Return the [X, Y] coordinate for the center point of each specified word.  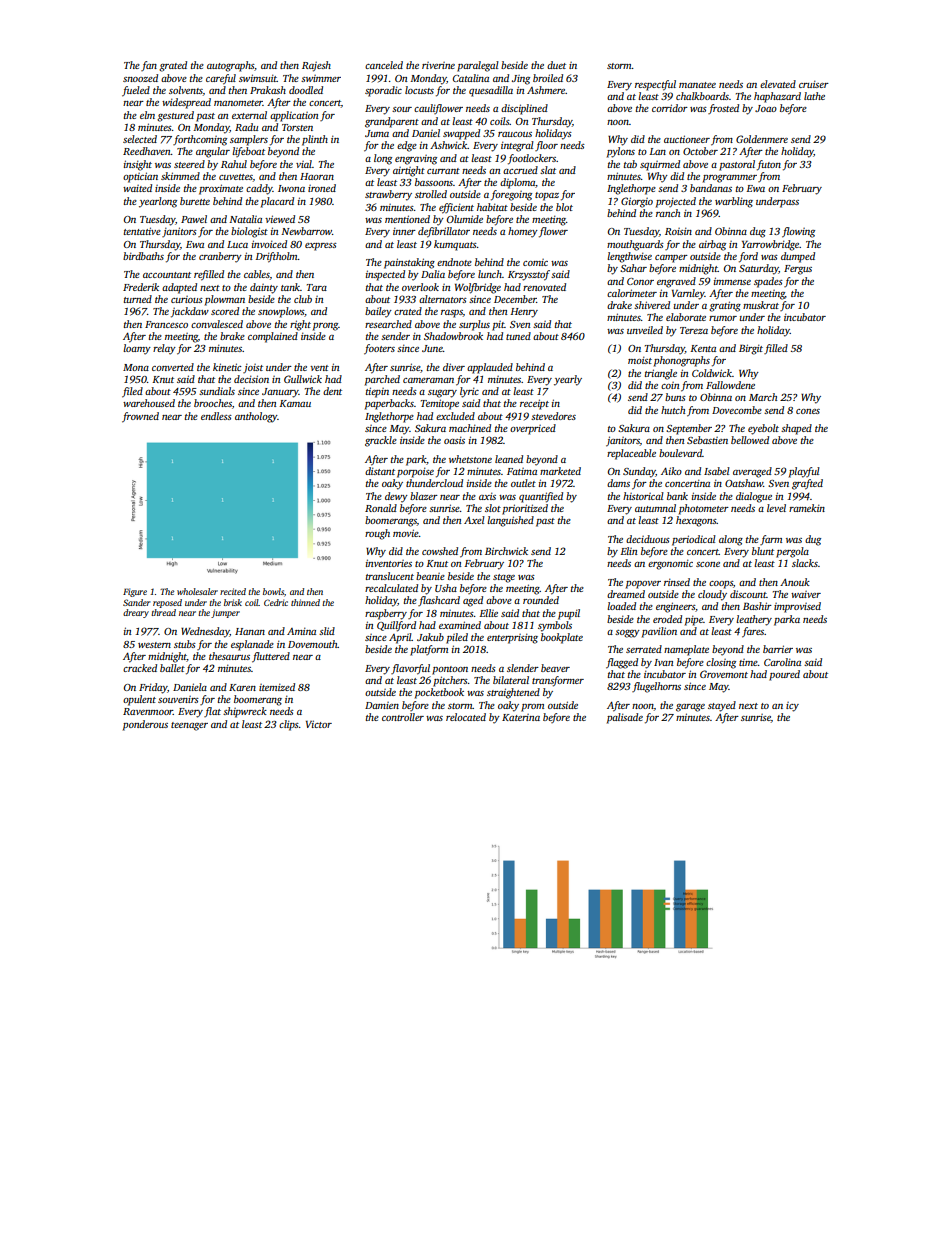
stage [504, 578]
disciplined [524, 109]
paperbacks [389, 404]
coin [670, 385]
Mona [136, 367]
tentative [142, 231]
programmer [730, 179]
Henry [524, 313]
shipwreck [245, 712]
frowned [140, 417]
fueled [136, 91]
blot [564, 207]
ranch [668, 213]
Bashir [757, 606]
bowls [273, 591]
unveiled [645, 330]
